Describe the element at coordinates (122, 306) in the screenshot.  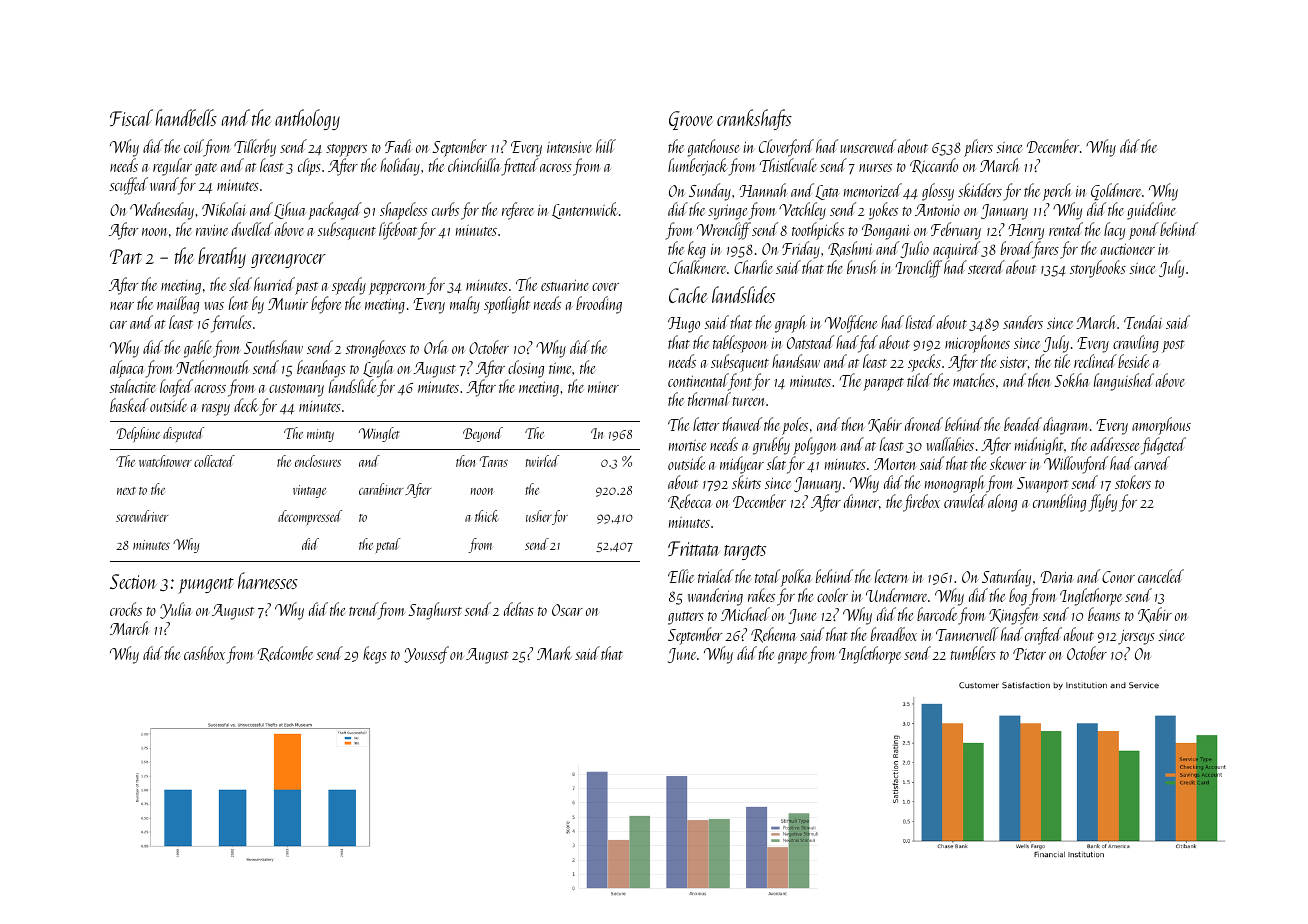
I see `near` at that location.
